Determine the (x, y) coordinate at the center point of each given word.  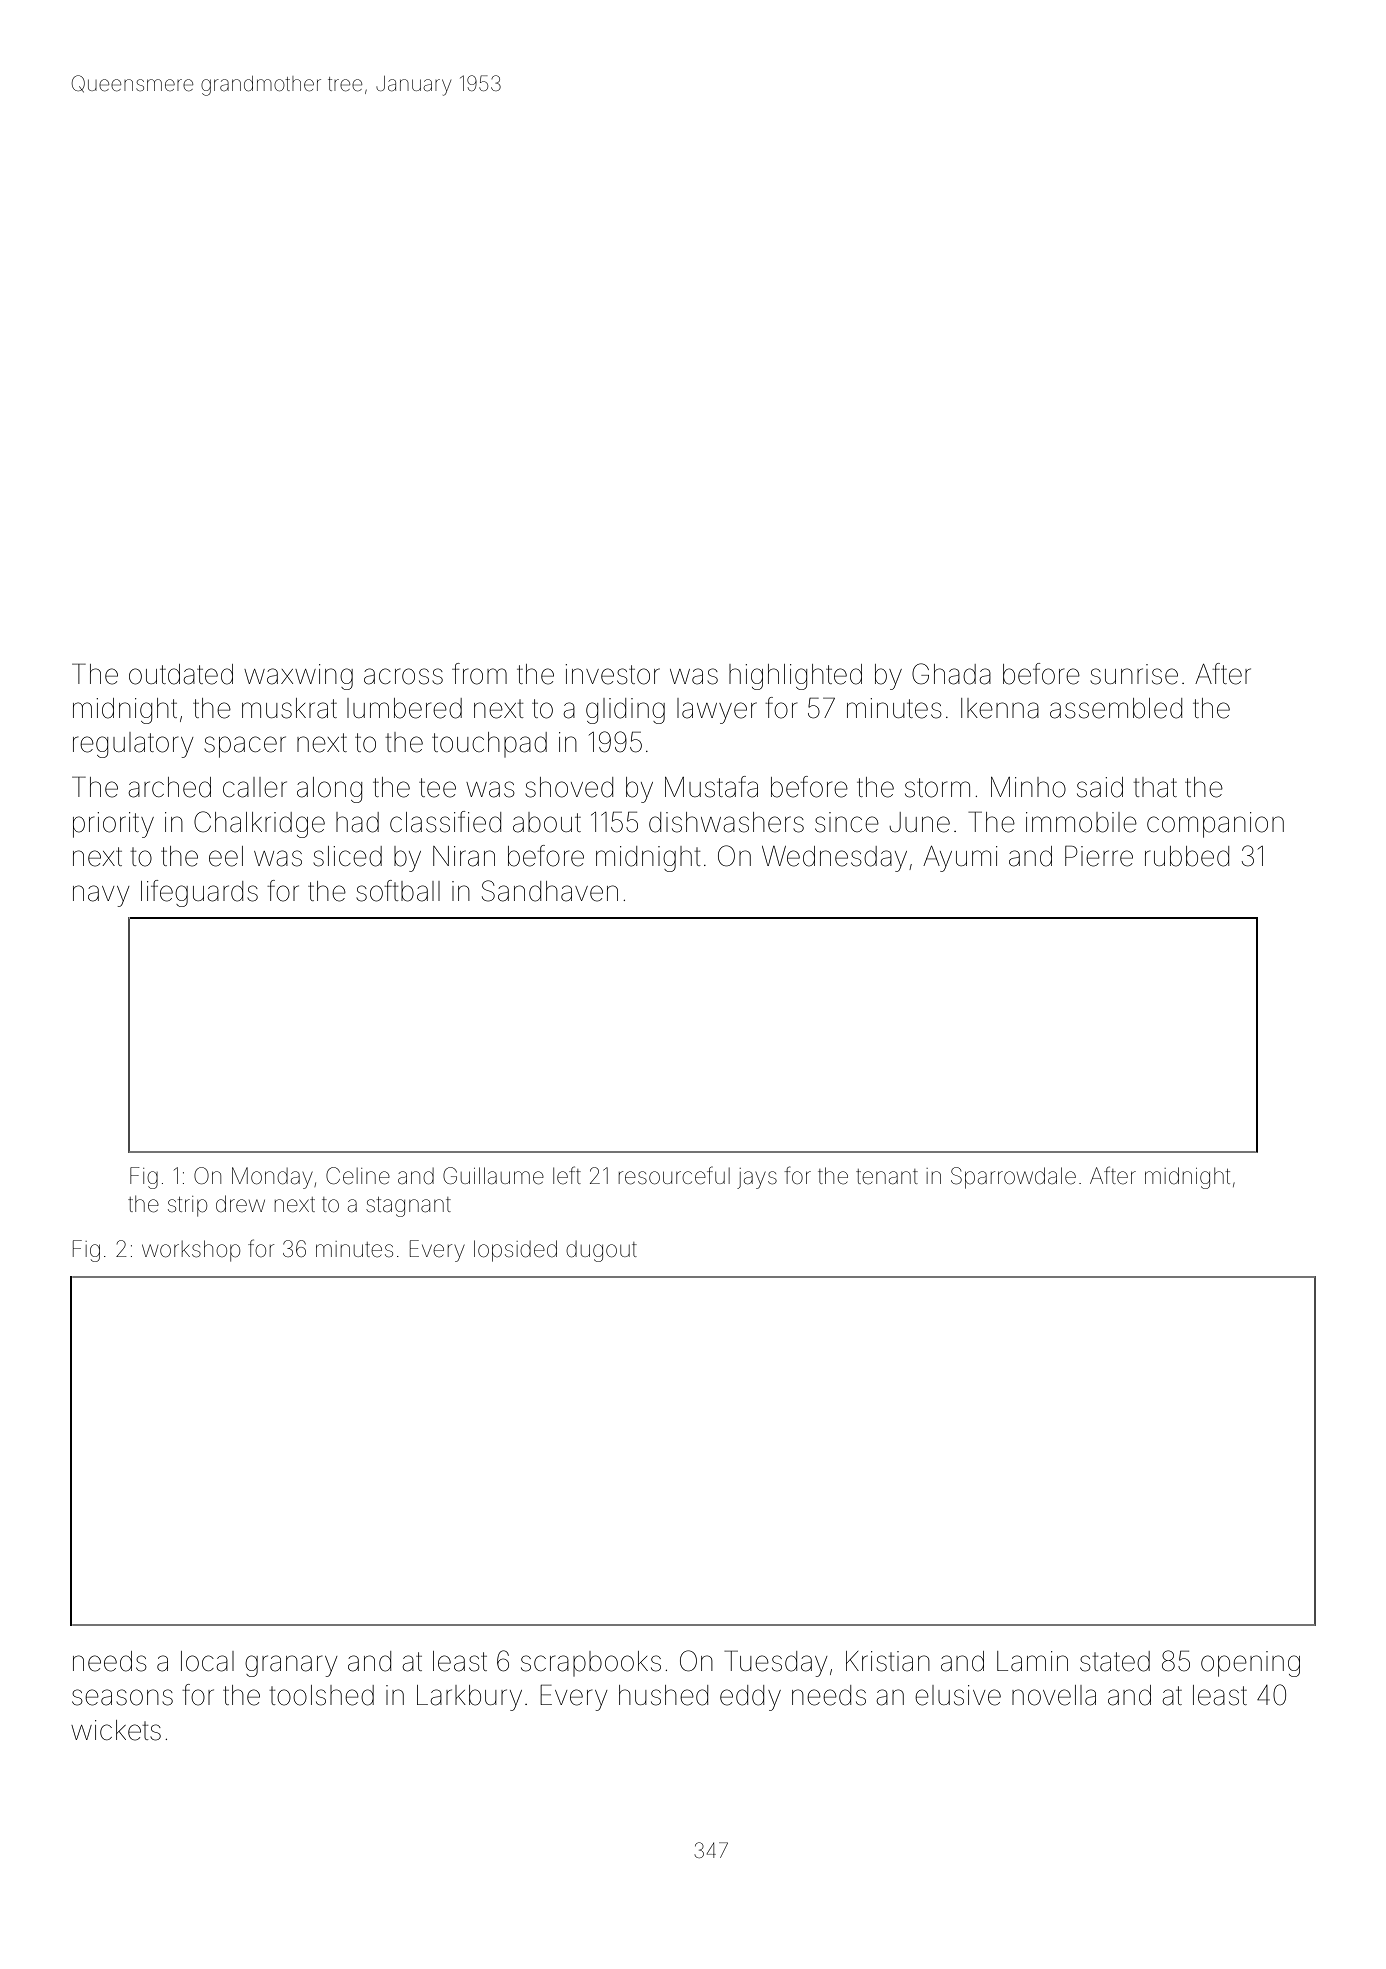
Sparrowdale (1013, 1178)
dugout (601, 1251)
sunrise (1134, 674)
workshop (191, 1251)
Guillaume (493, 1176)
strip (187, 1206)
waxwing (298, 677)
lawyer (717, 711)
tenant (887, 1177)
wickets (116, 1730)
